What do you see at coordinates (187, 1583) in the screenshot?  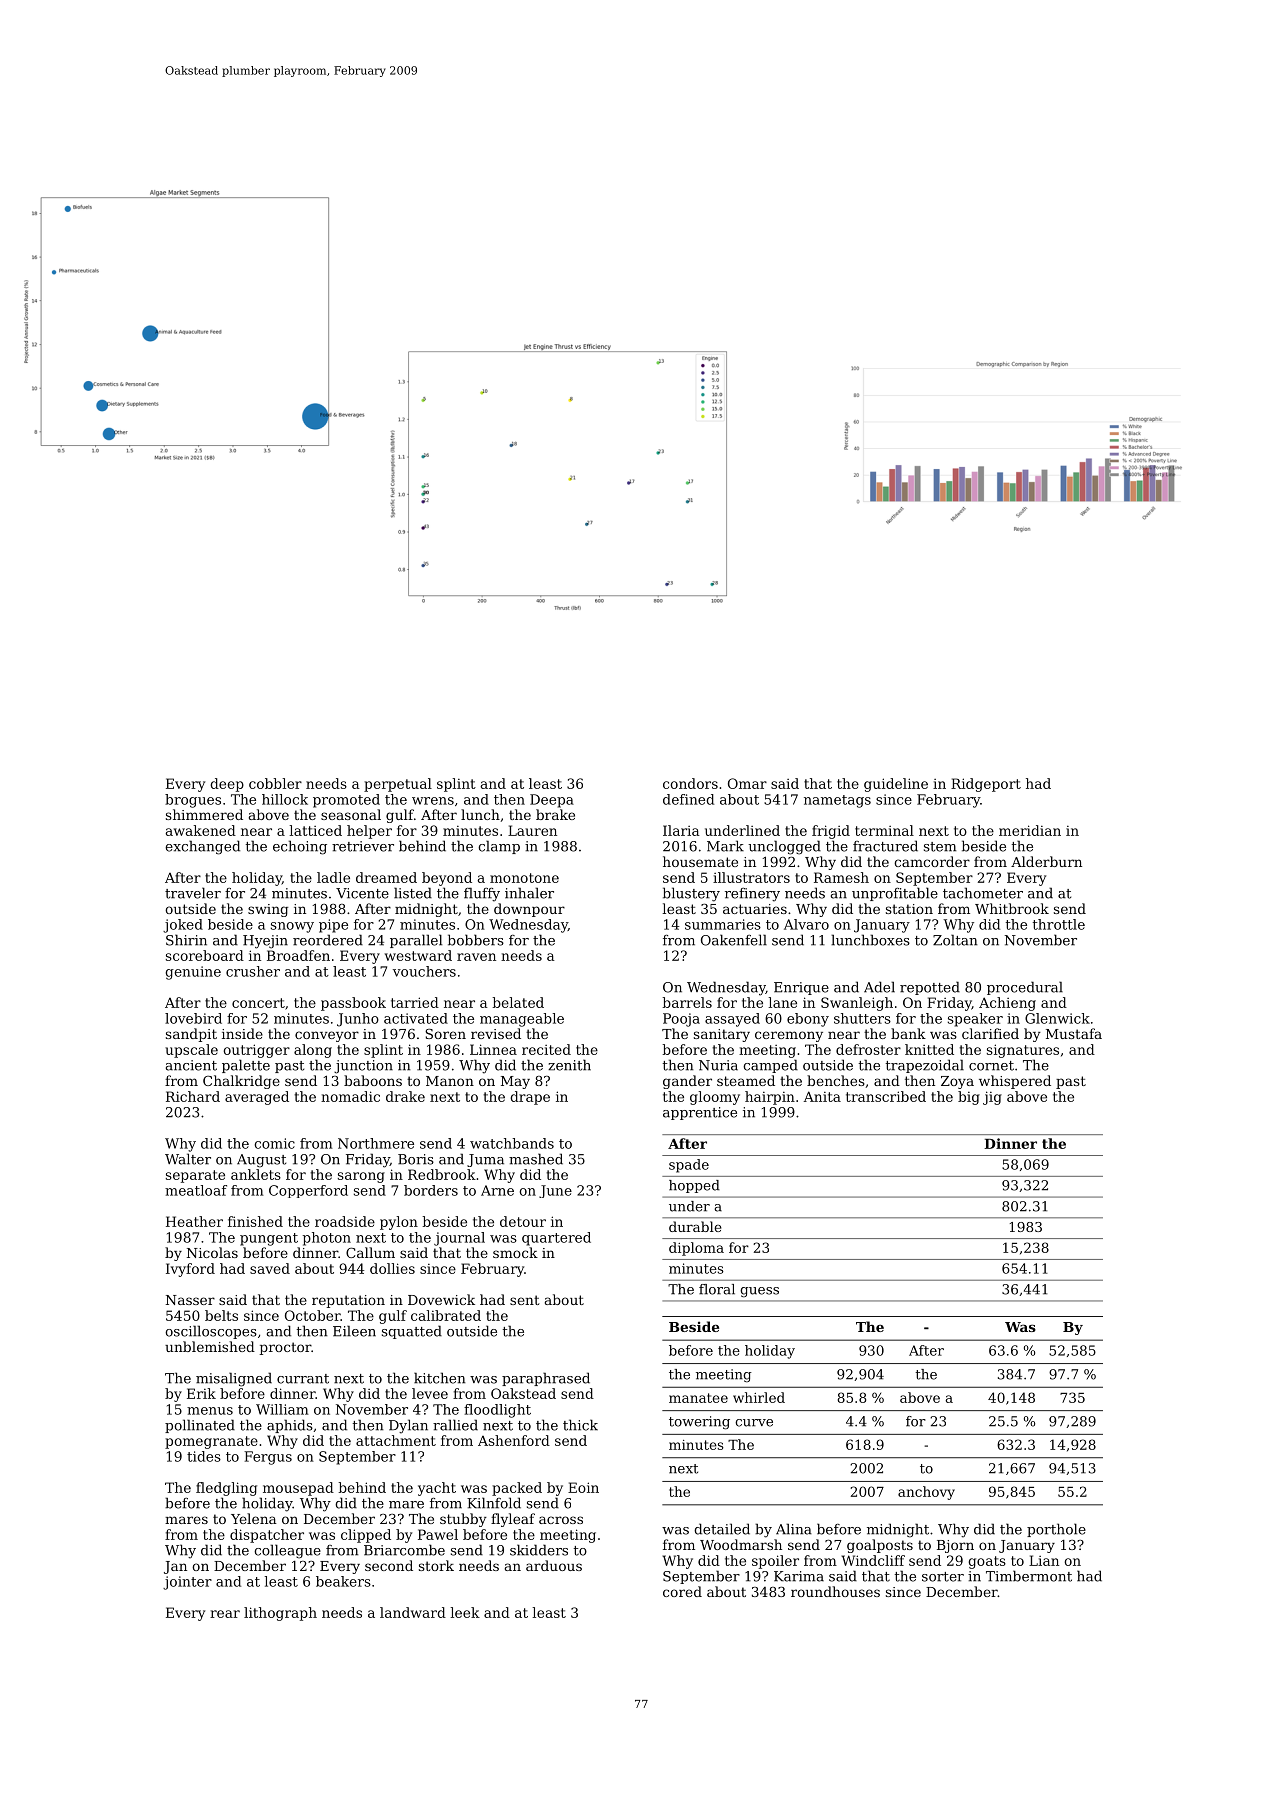 I see `jointer` at bounding box center [187, 1583].
